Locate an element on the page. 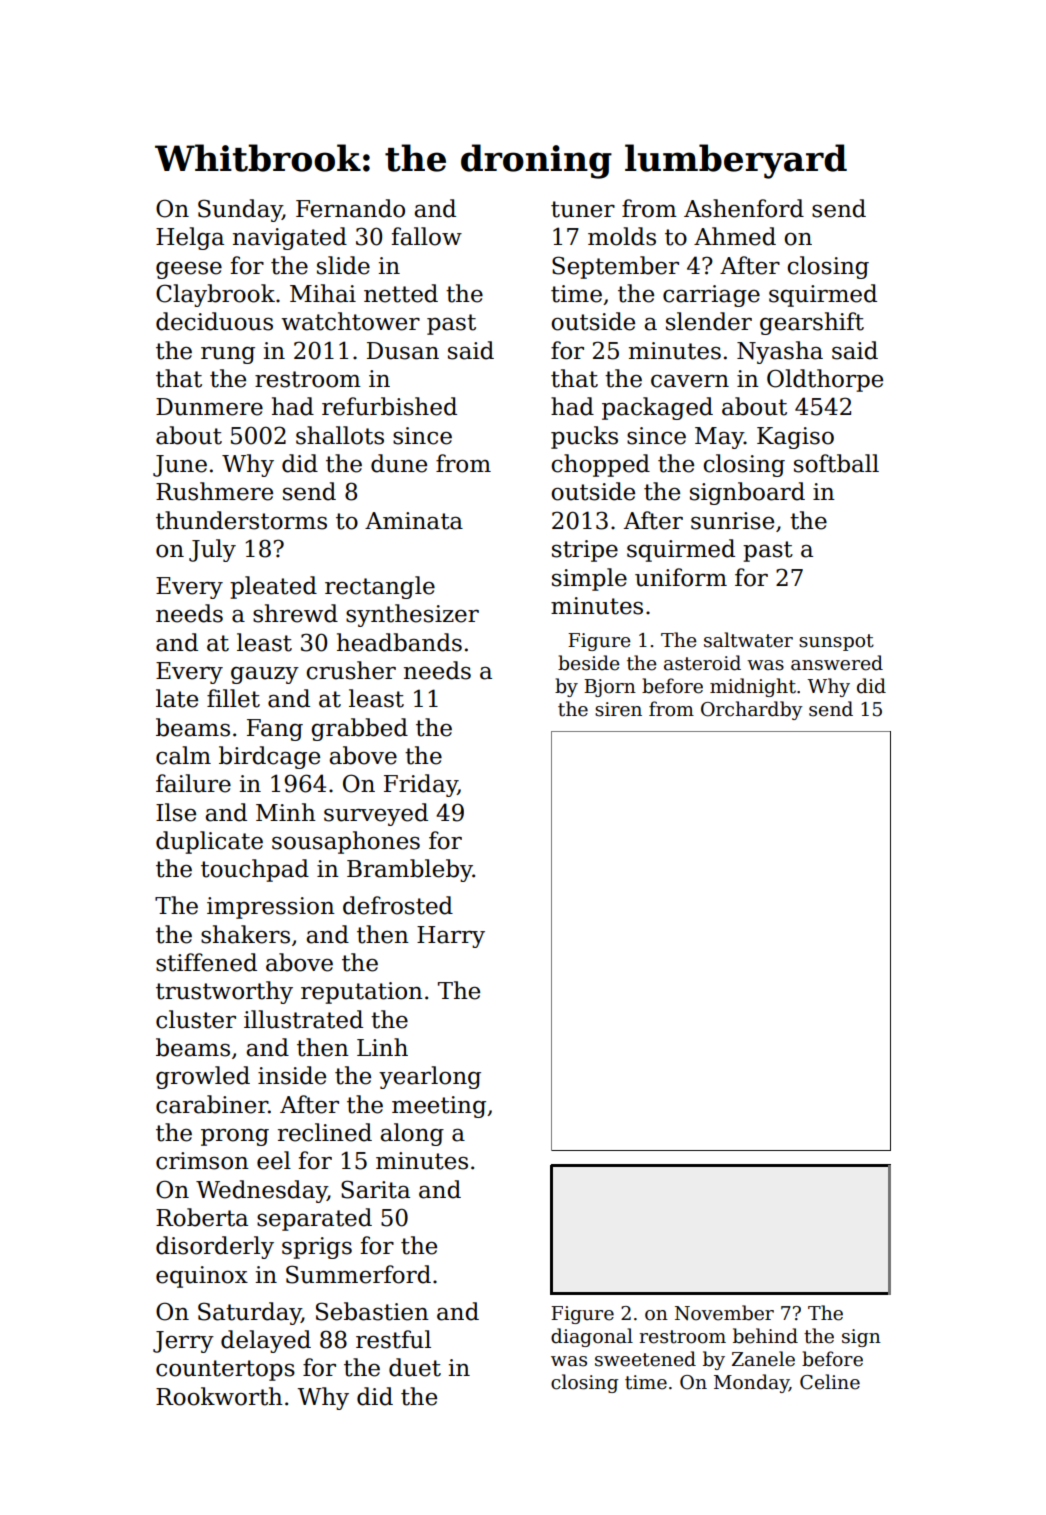 Image resolution: width=1046 pixels, height=1515 pixels. Ashenford is located at coordinates (744, 208).
